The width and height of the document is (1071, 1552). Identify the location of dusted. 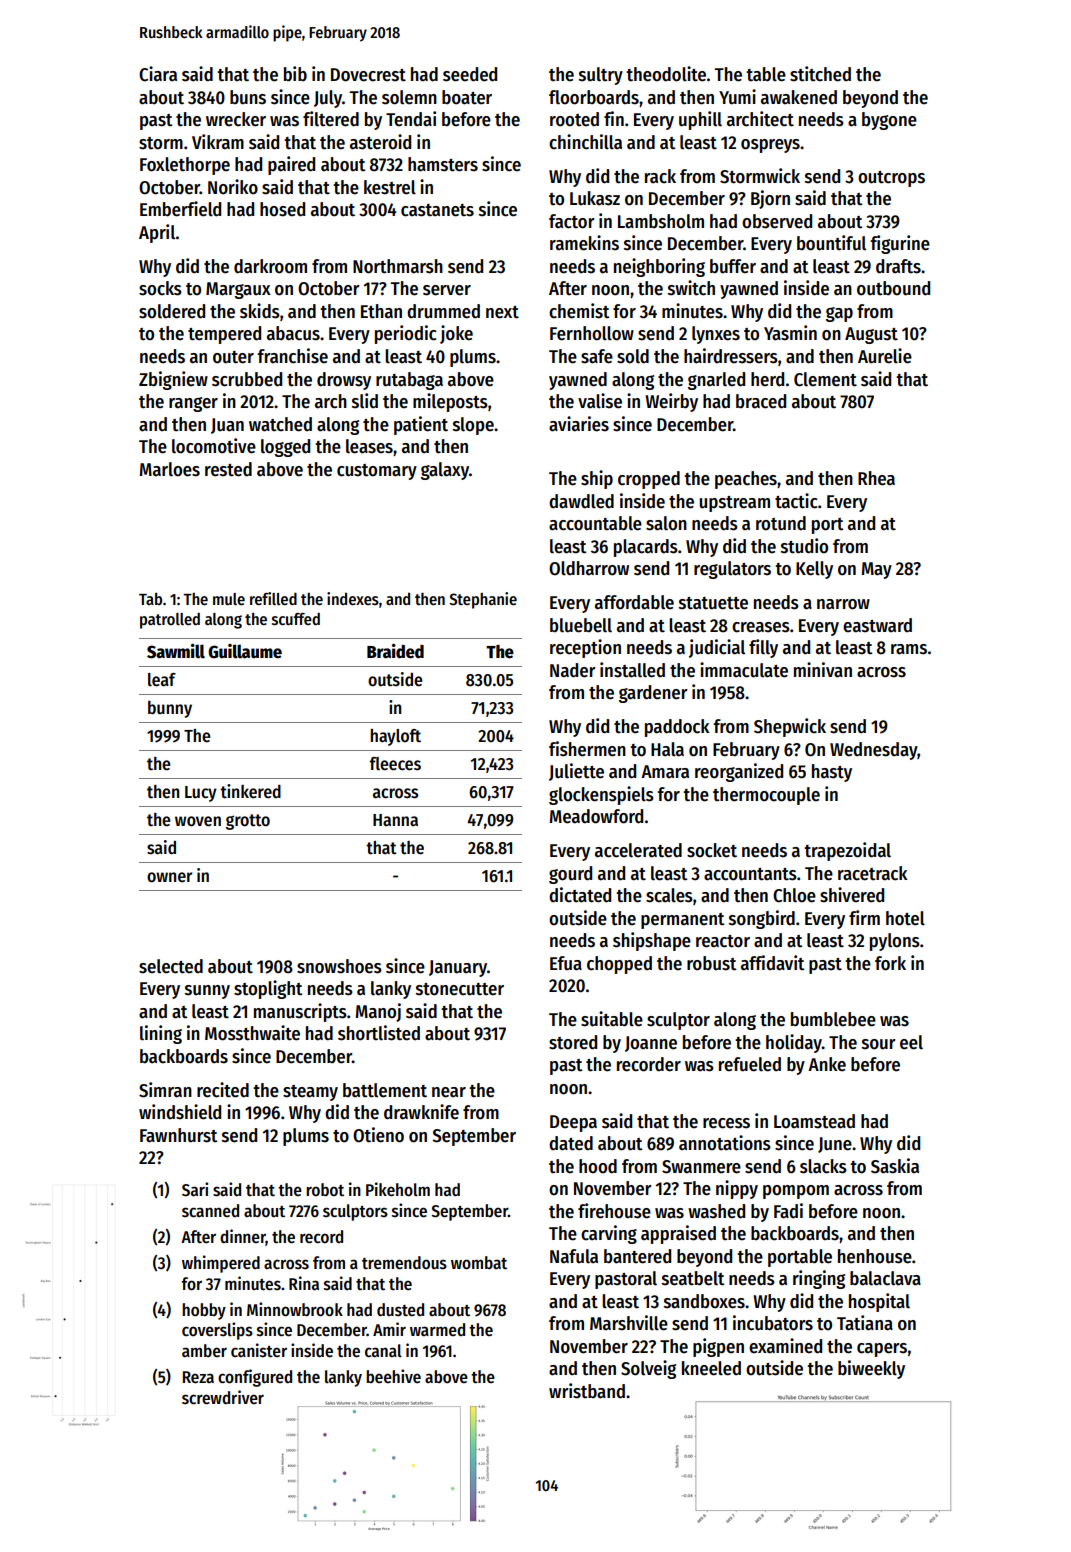
(400, 1310).
